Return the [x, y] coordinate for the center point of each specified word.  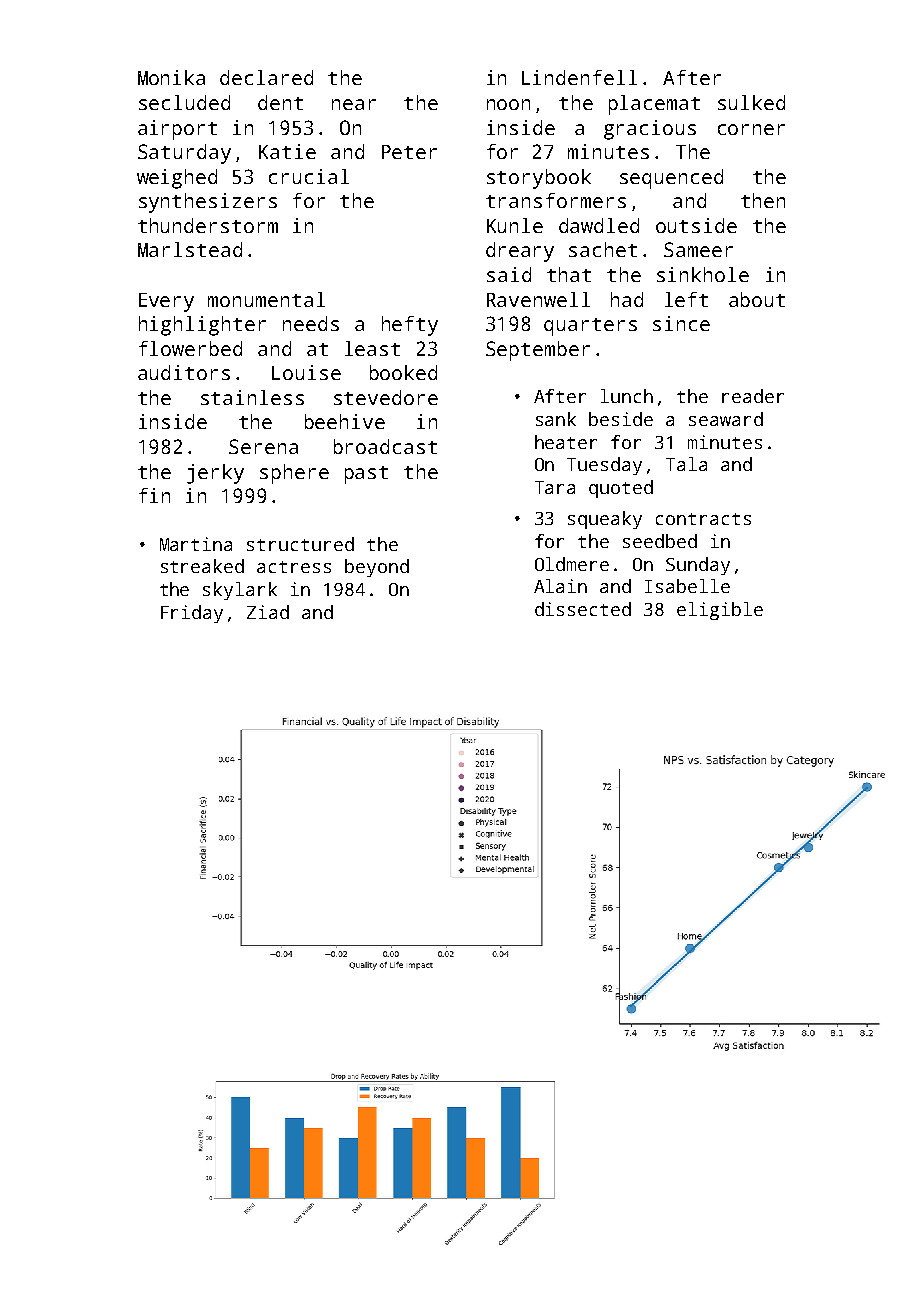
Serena [263, 446]
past [366, 475]
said [509, 274]
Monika [171, 77]
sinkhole [703, 274]
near [354, 104]
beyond [377, 568]
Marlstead [190, 249]
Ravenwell [538, 299]
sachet [603, 249]
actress [294, 567]
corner [751, 129]
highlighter [202, 326]
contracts [703, 519]
